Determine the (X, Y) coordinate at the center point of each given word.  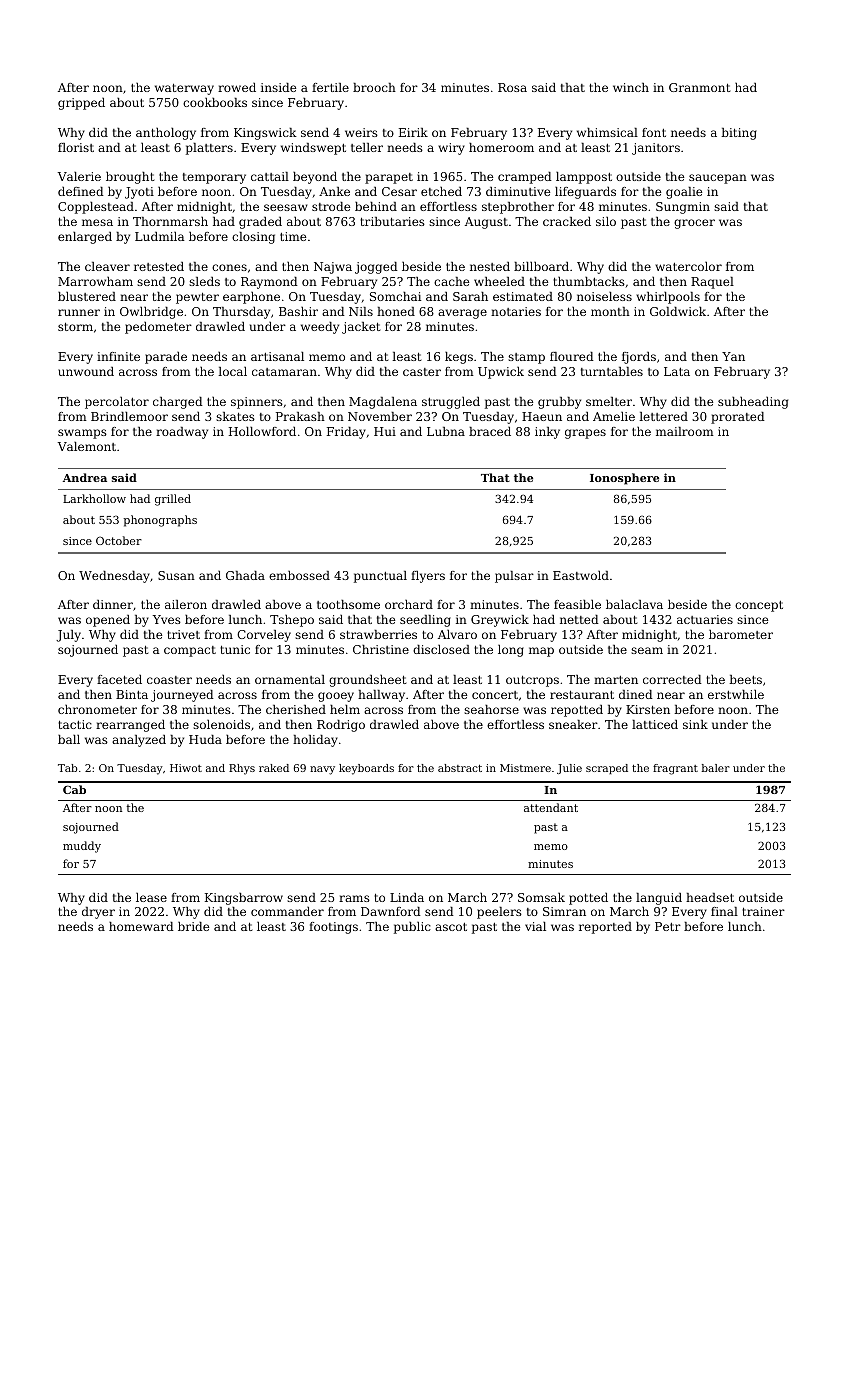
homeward (141, 926)
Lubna (446, 431)
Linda (407, 897)
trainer (763, 911)
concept (759, 606)
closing (253, 238)
